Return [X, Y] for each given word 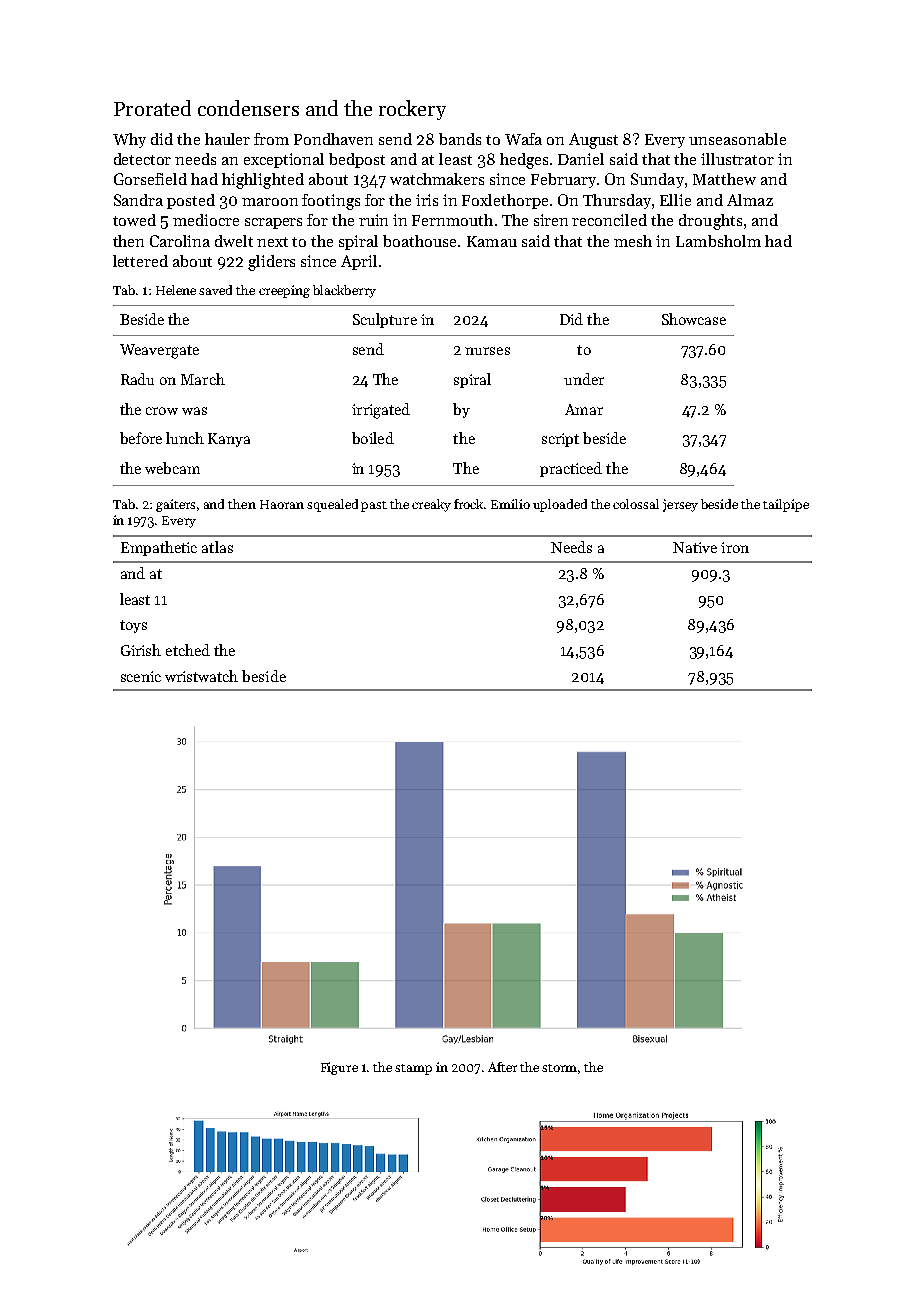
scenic [141, 676]
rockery [412, 110]
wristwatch [201, 676]
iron [735, 547]
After [502, 1067]
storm [560, 1069]
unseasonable [737, 139]
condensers [248, 108]
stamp [413, 1069]
